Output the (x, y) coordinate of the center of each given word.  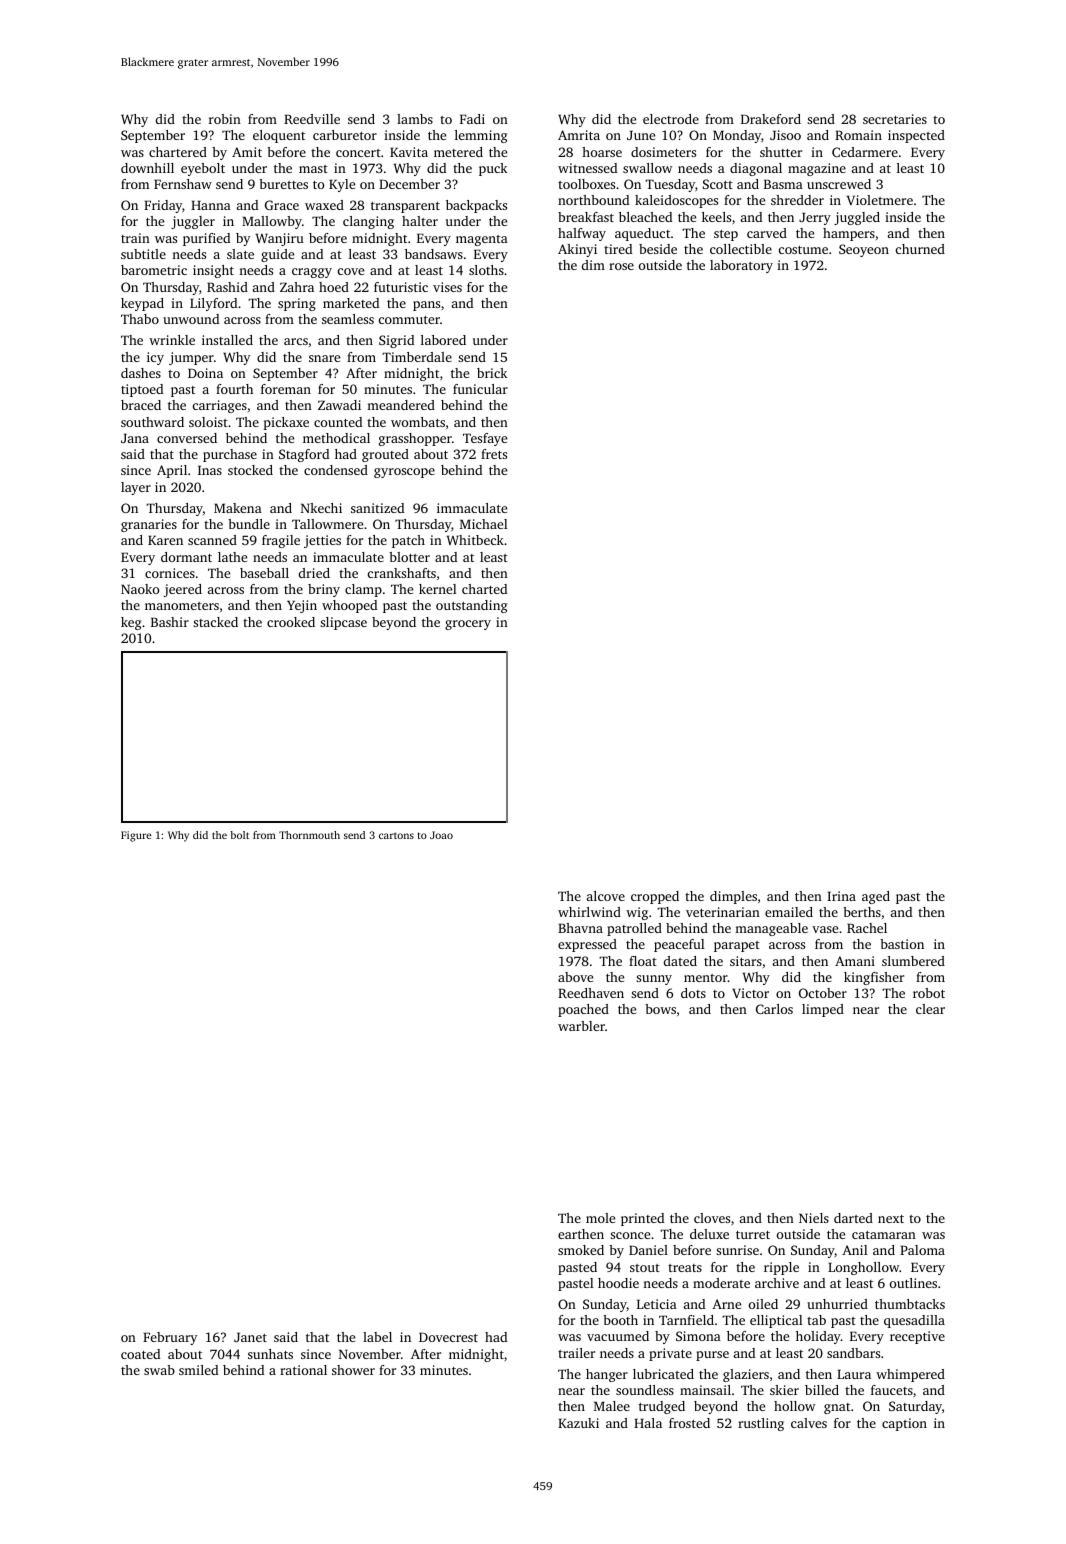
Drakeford (771, 119)
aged (876, 897)
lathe (232, 557)
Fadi (472, 119)
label (377, 1337)
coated (140, 1354)
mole (600, 1218)
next (891, 1219)
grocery (468, 625)
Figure (136, 836)
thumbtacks (910, 1304)
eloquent (279, 136)
